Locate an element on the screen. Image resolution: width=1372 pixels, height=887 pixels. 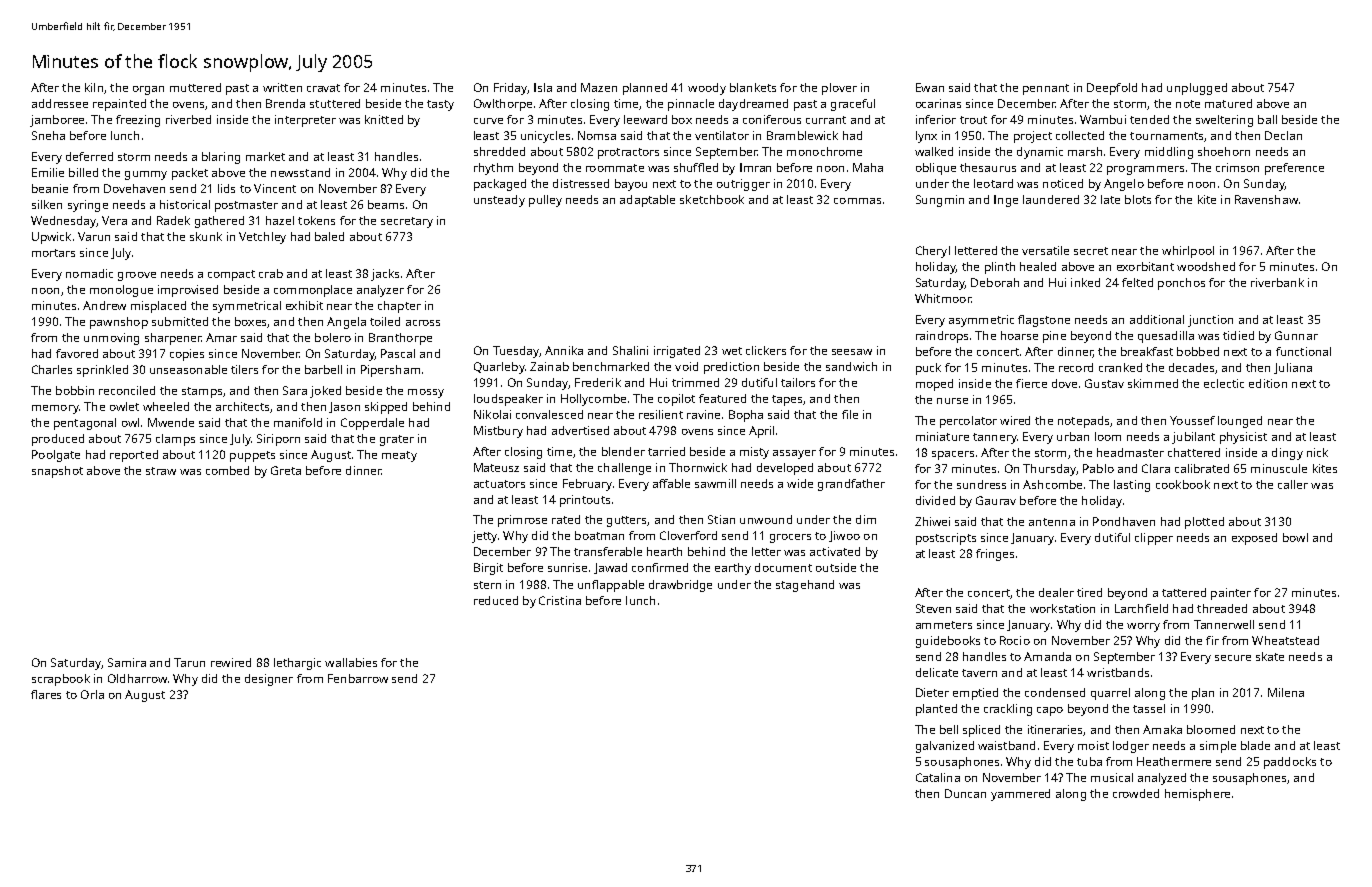
worry is located at coordinates (1143, 627).
